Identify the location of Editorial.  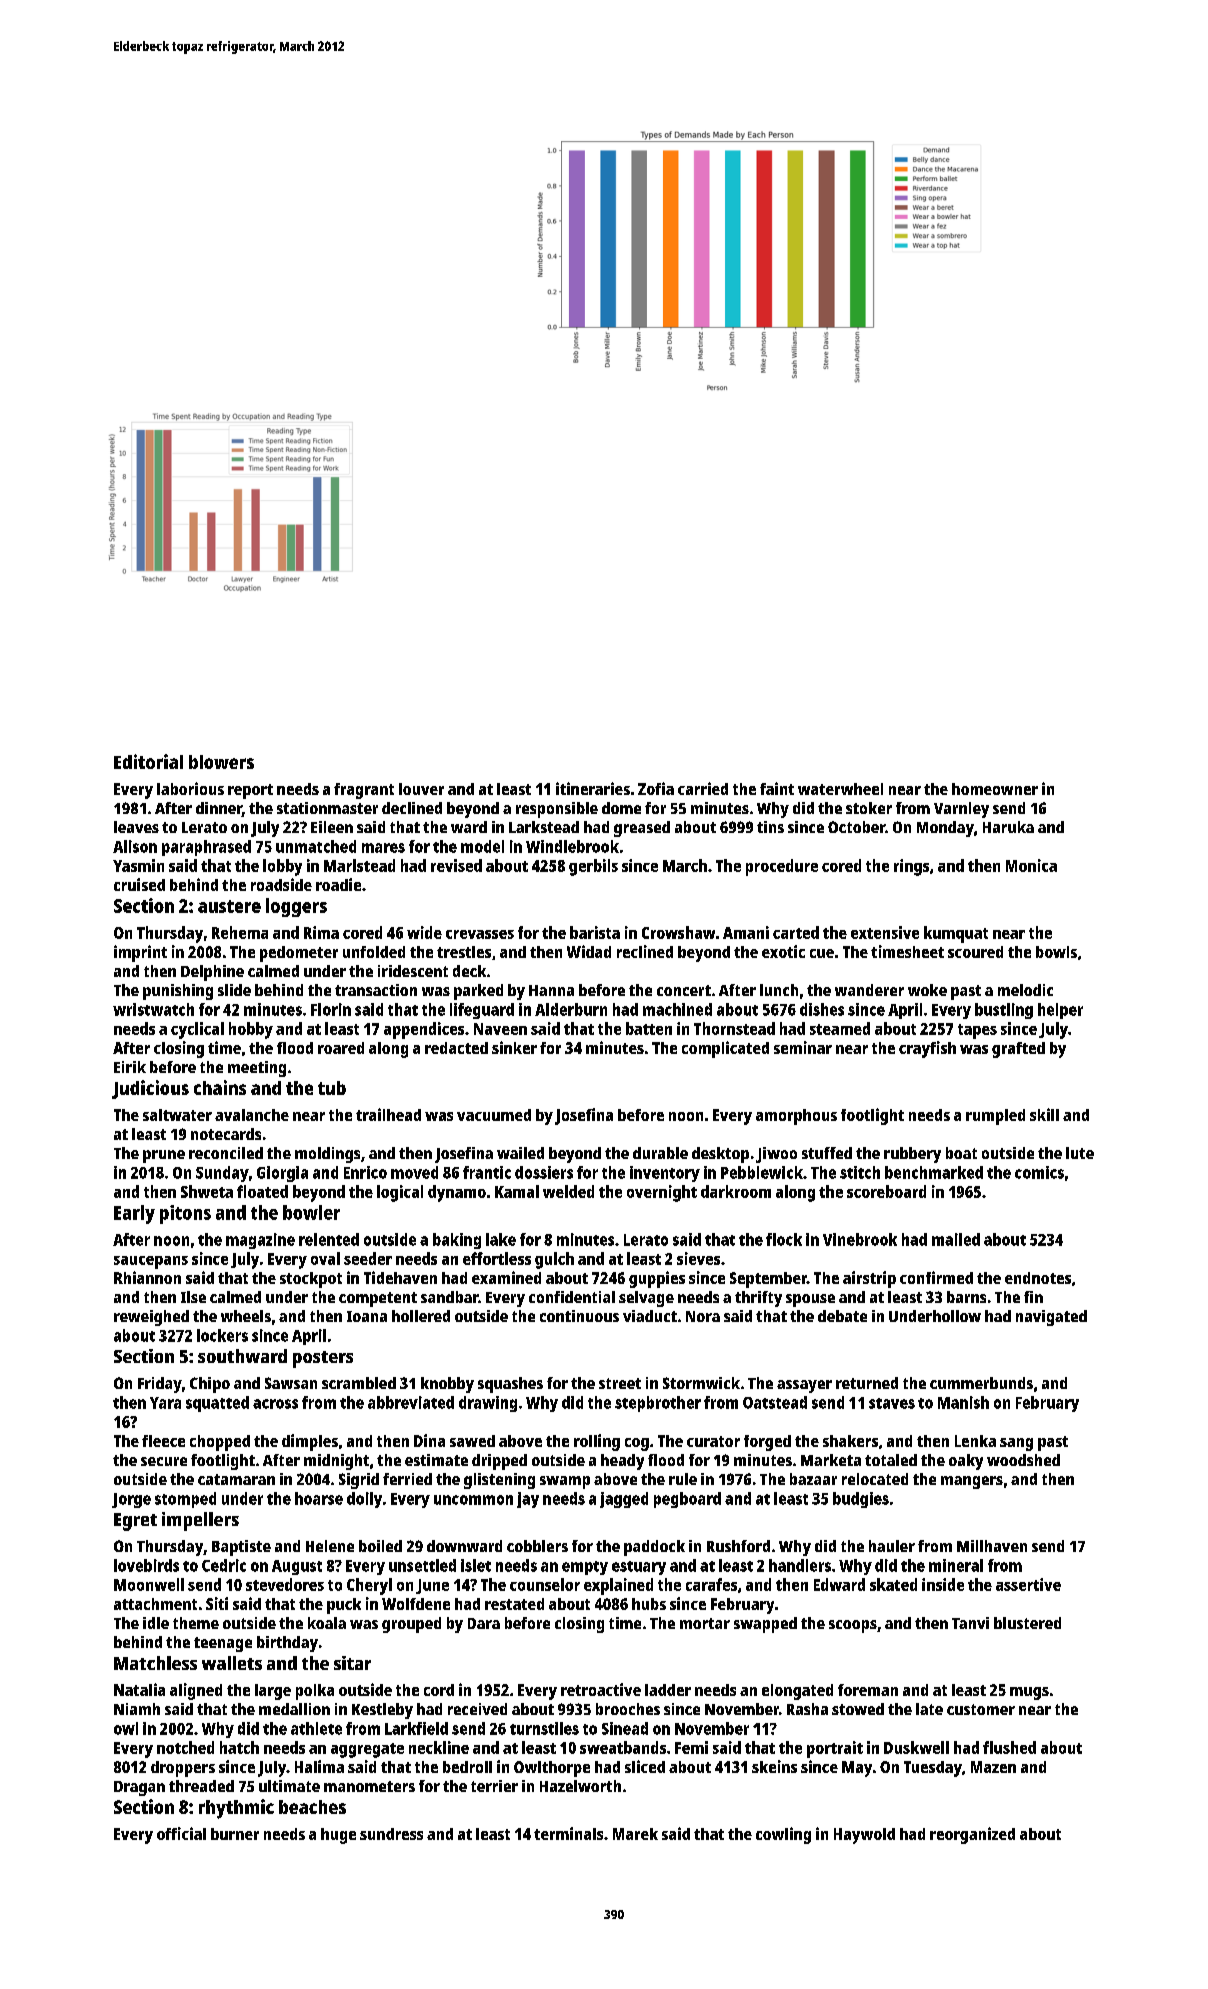
(148, 761).
